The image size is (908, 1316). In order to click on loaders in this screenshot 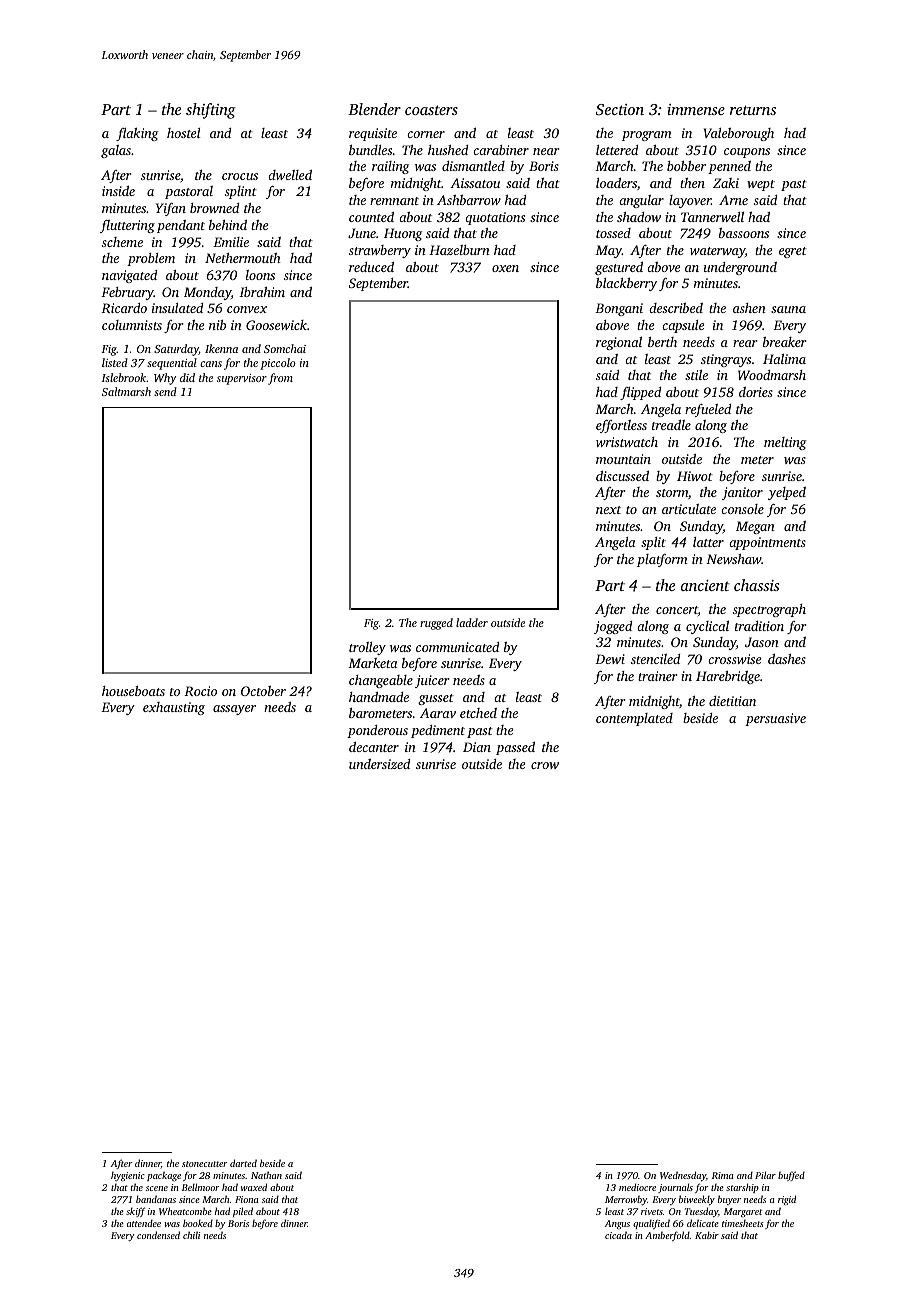, I will do `click(616, 183)`.
